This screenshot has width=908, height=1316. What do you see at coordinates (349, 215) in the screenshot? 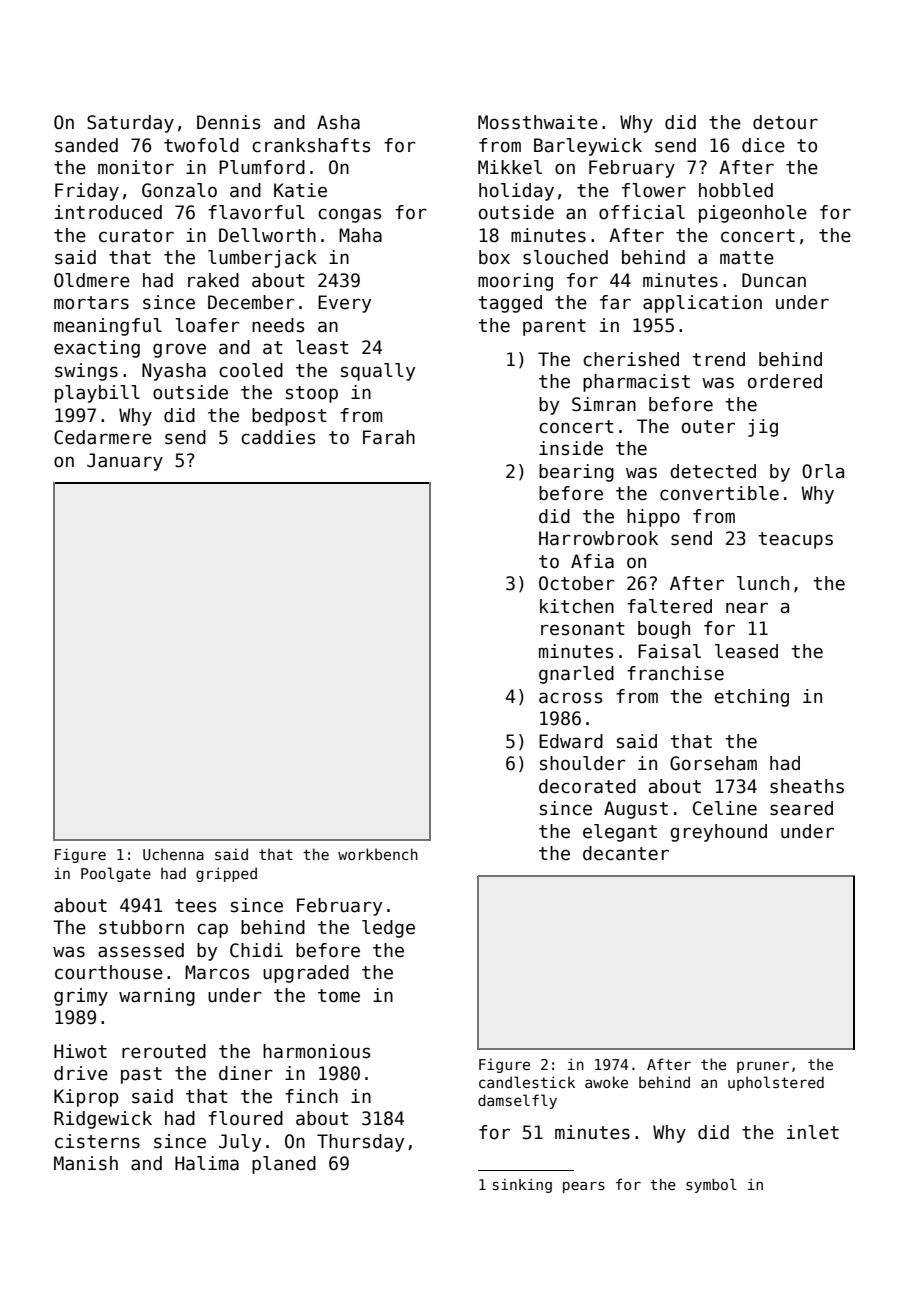
I see `congas` at bounding box center [349, 215].
